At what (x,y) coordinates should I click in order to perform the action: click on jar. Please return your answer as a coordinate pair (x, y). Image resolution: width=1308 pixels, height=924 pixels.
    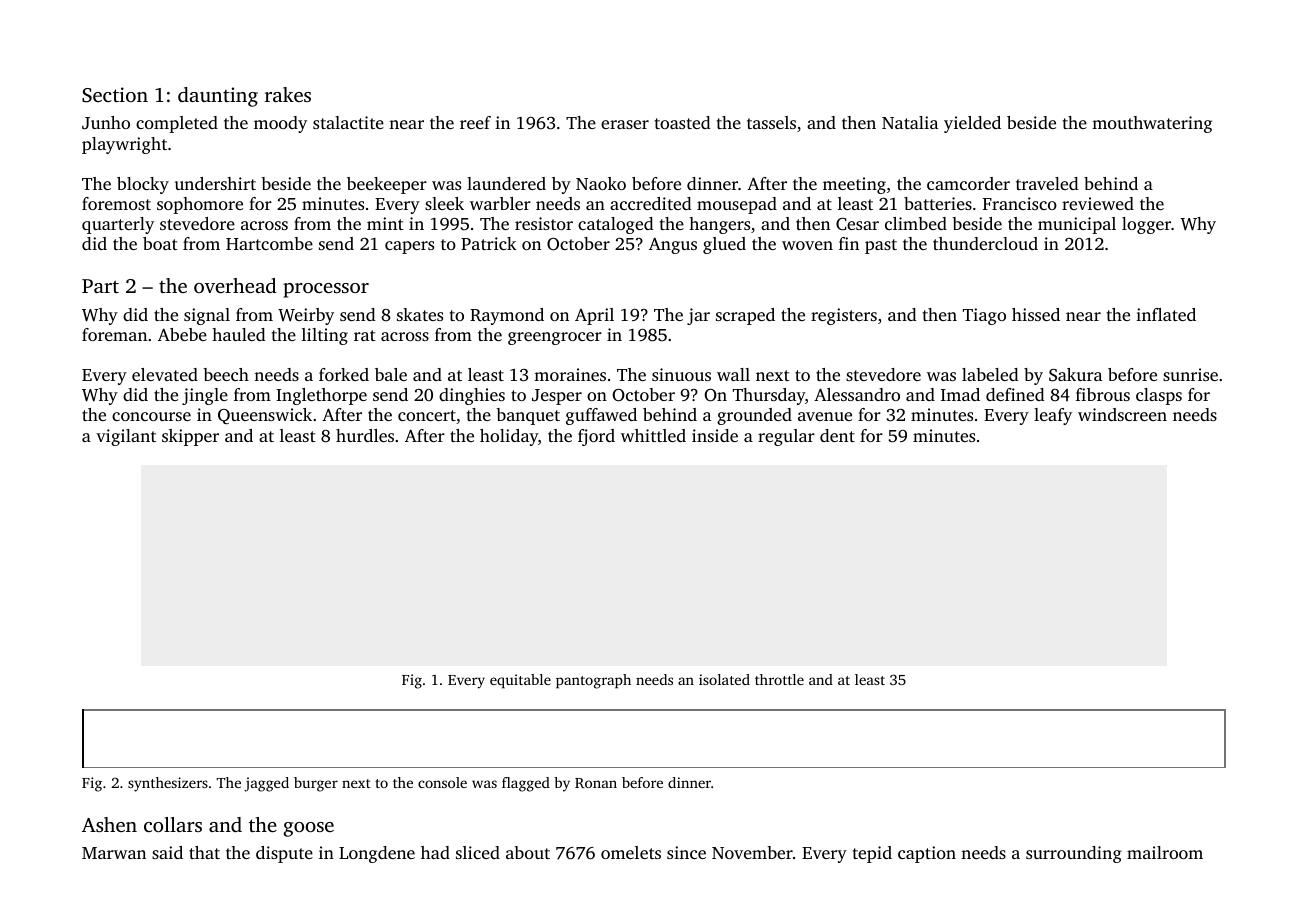
    Looking at the image, I should click on (698, 316).
